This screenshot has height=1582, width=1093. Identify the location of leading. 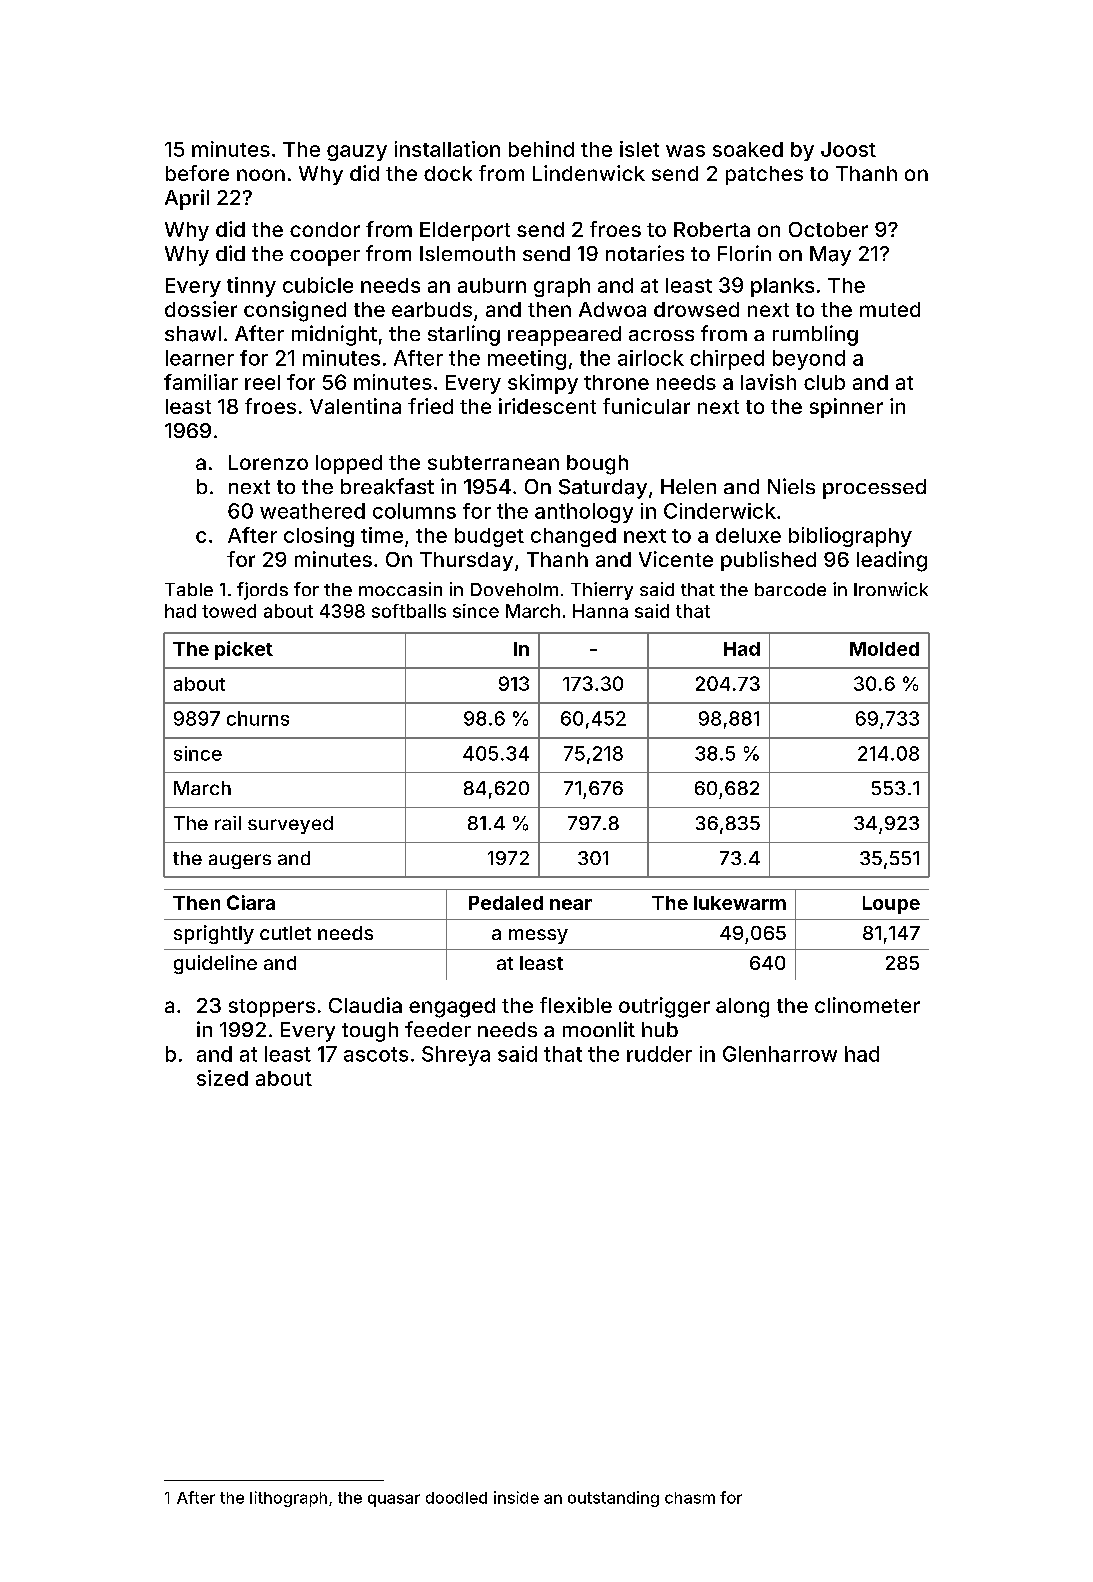
(892, 561).
